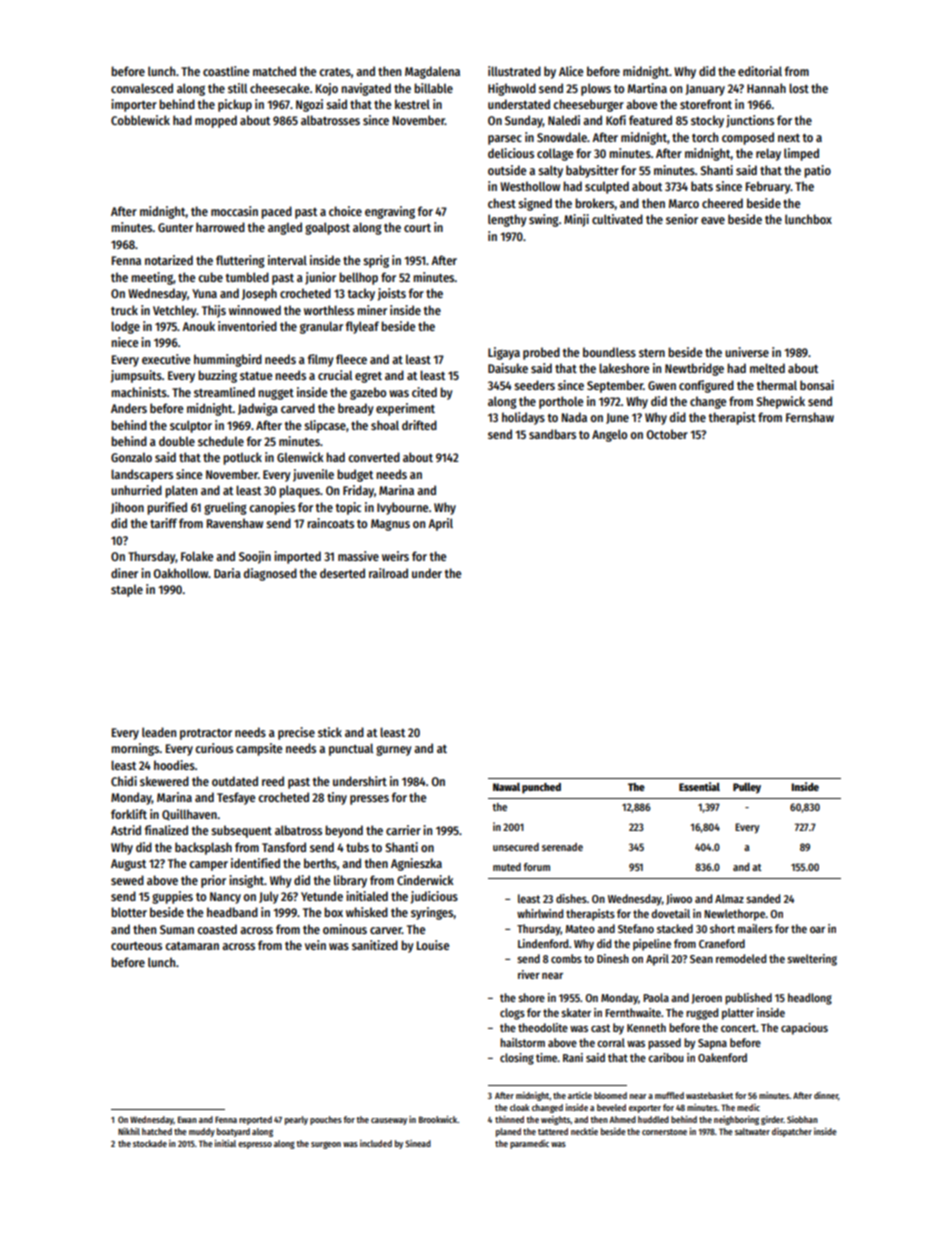 The image size is (952, 1233). I want to click on Ewan, so click(187, 1119).
